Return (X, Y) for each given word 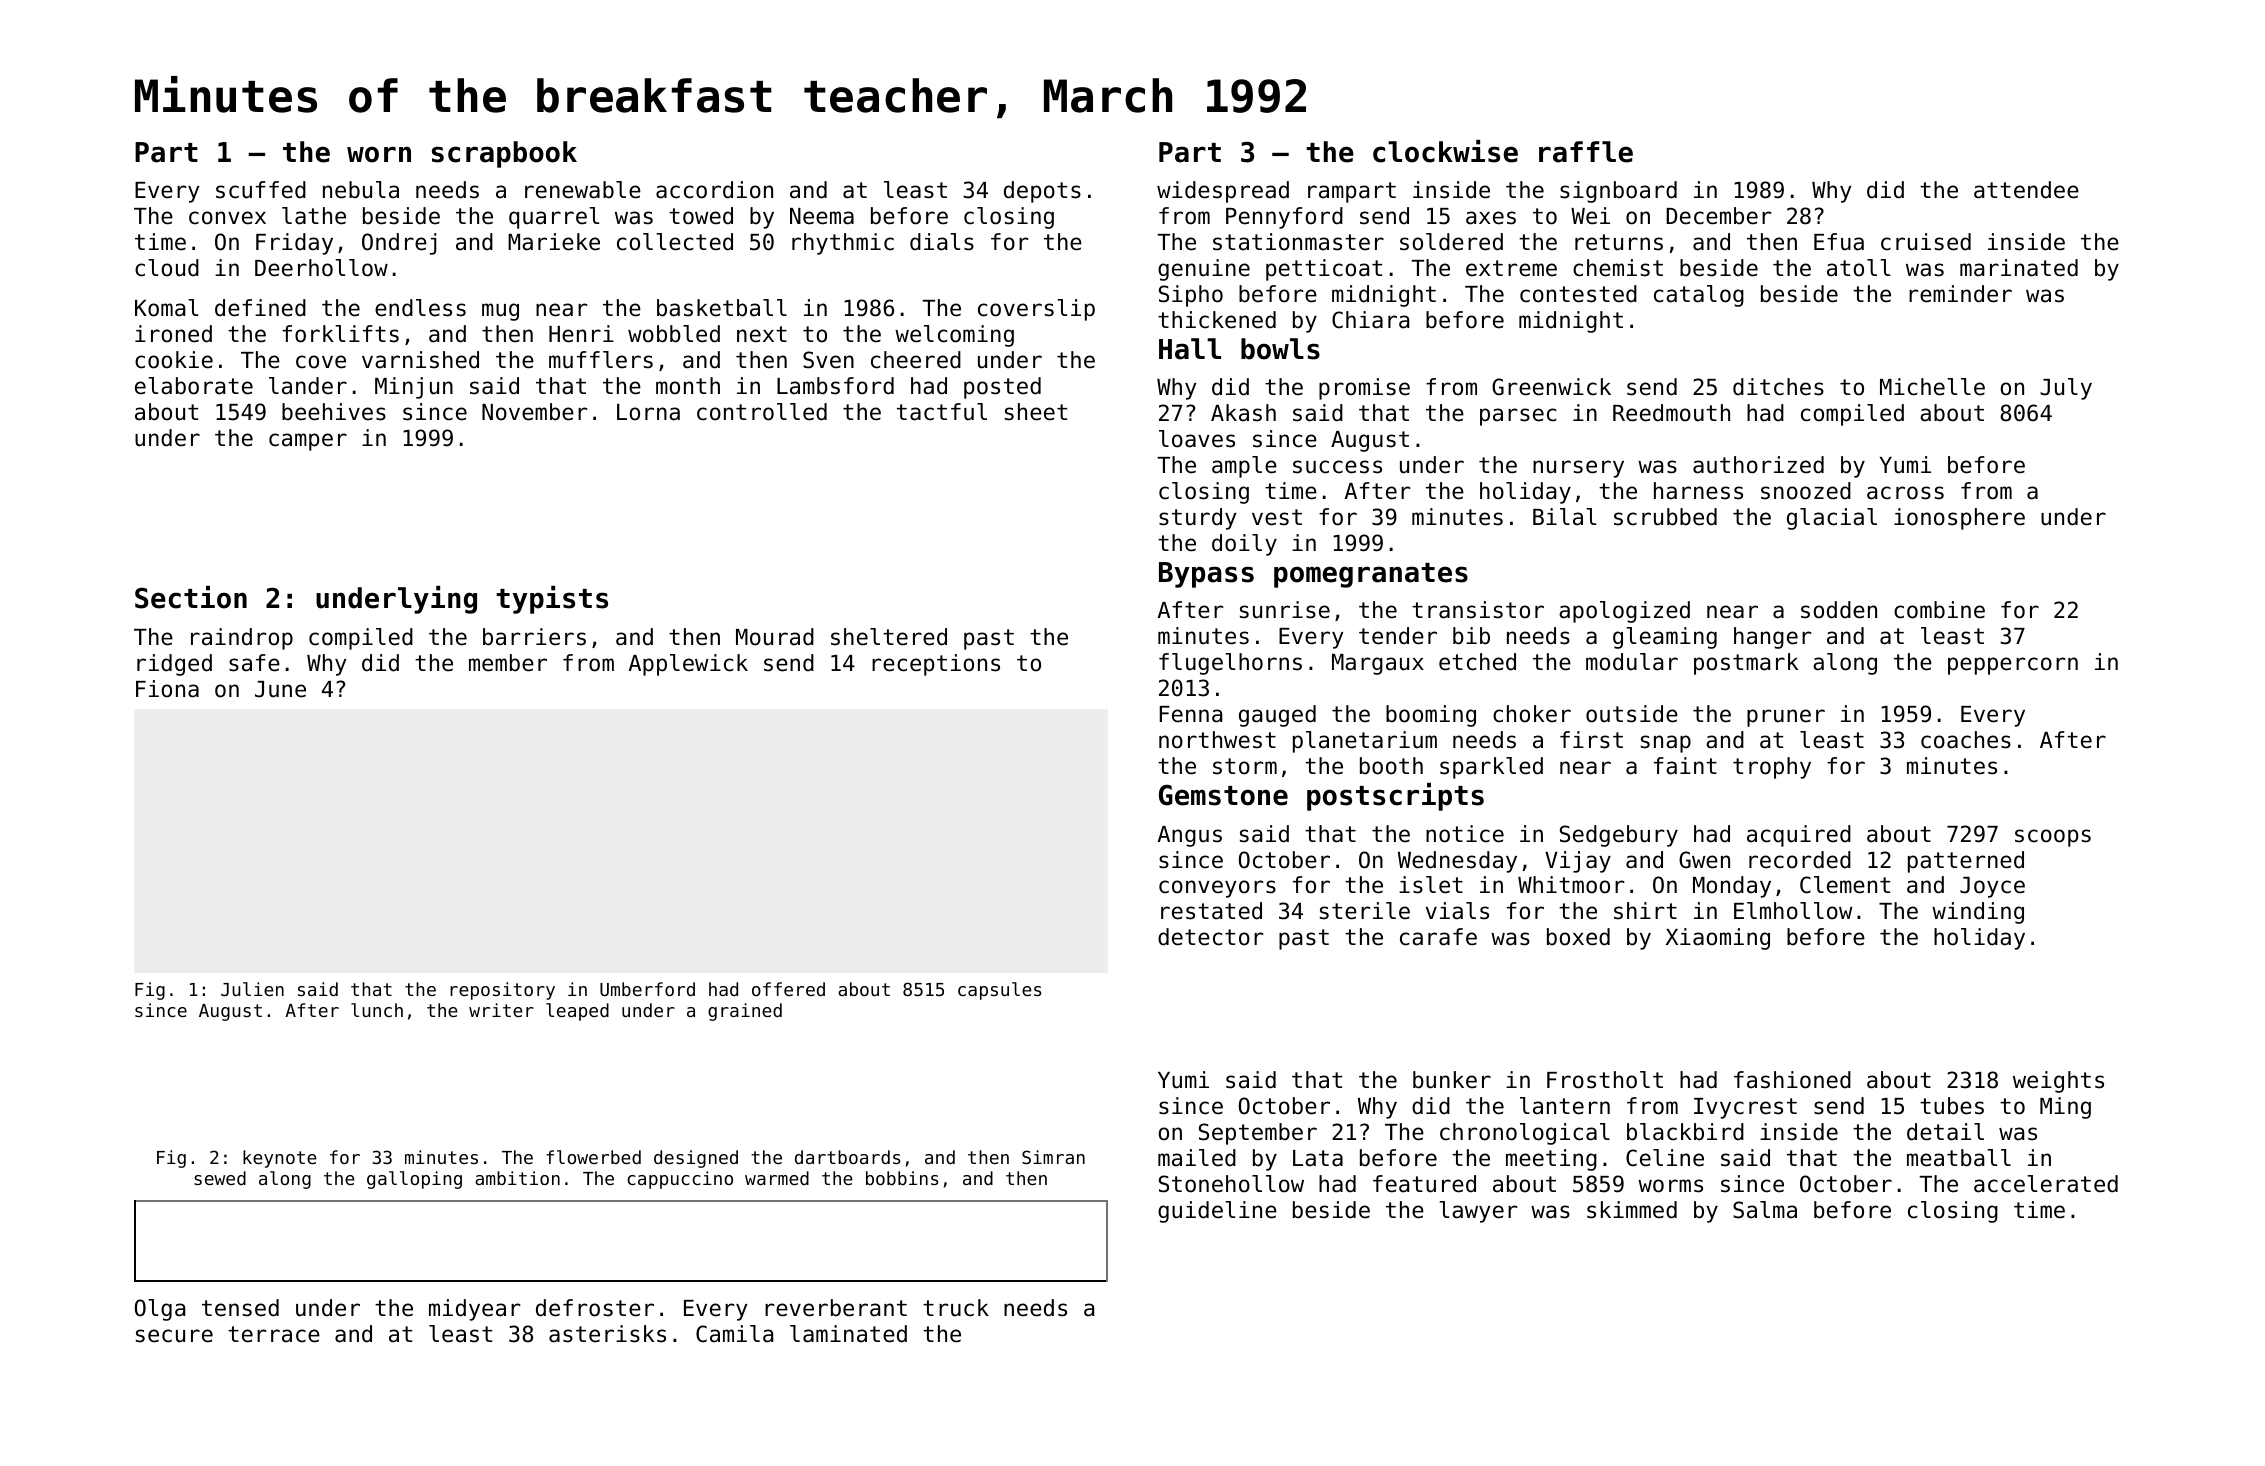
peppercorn (2013, 666)
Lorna (648, 412)
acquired (1799, 836)
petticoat (1324, 270)
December (1719, 216)
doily (1244, 545)
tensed (240, 1308)
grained (745, 1012)
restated (1211, 911)
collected (675, 242)
